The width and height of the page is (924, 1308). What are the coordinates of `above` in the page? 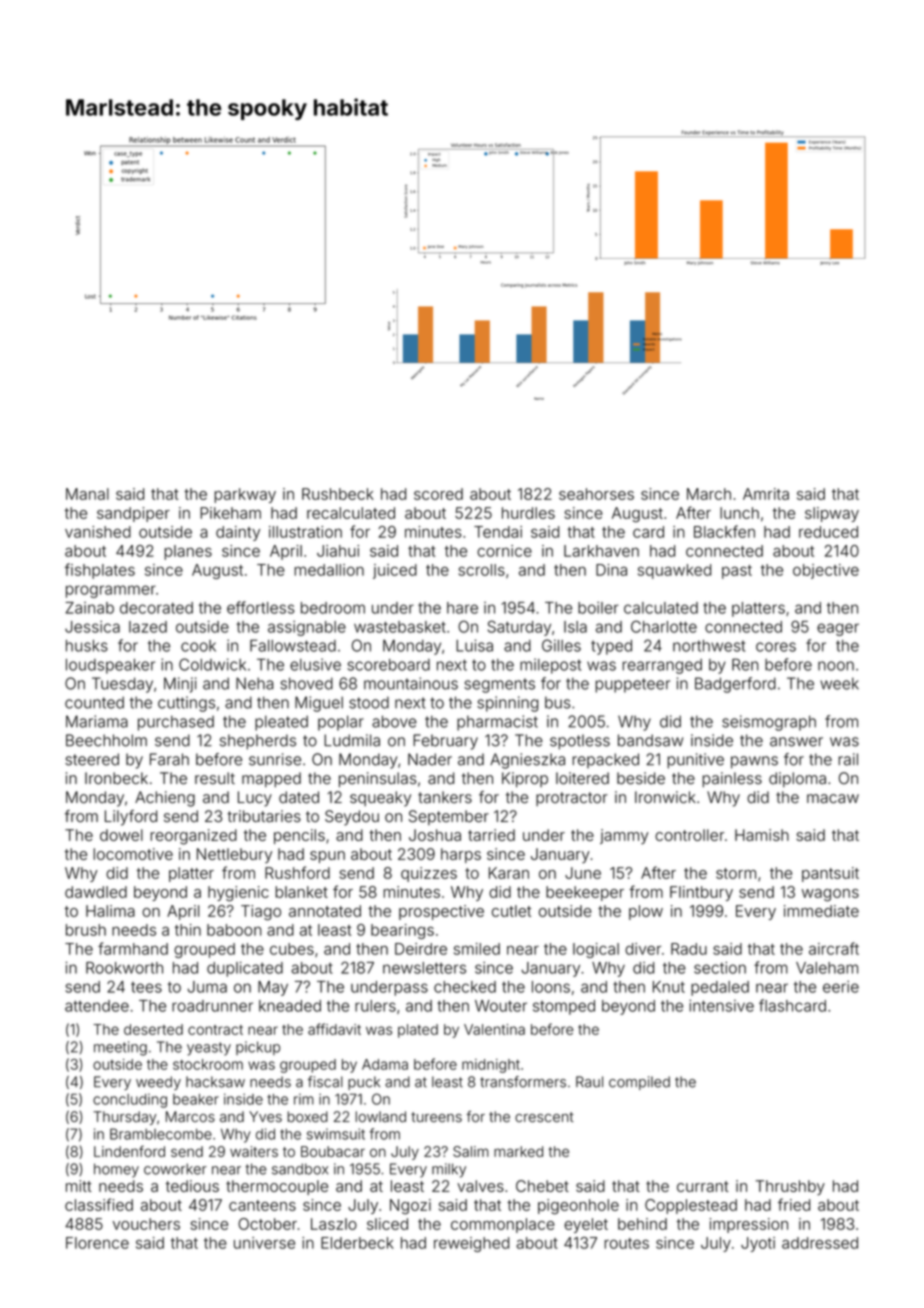 It's located at (394, 721).
